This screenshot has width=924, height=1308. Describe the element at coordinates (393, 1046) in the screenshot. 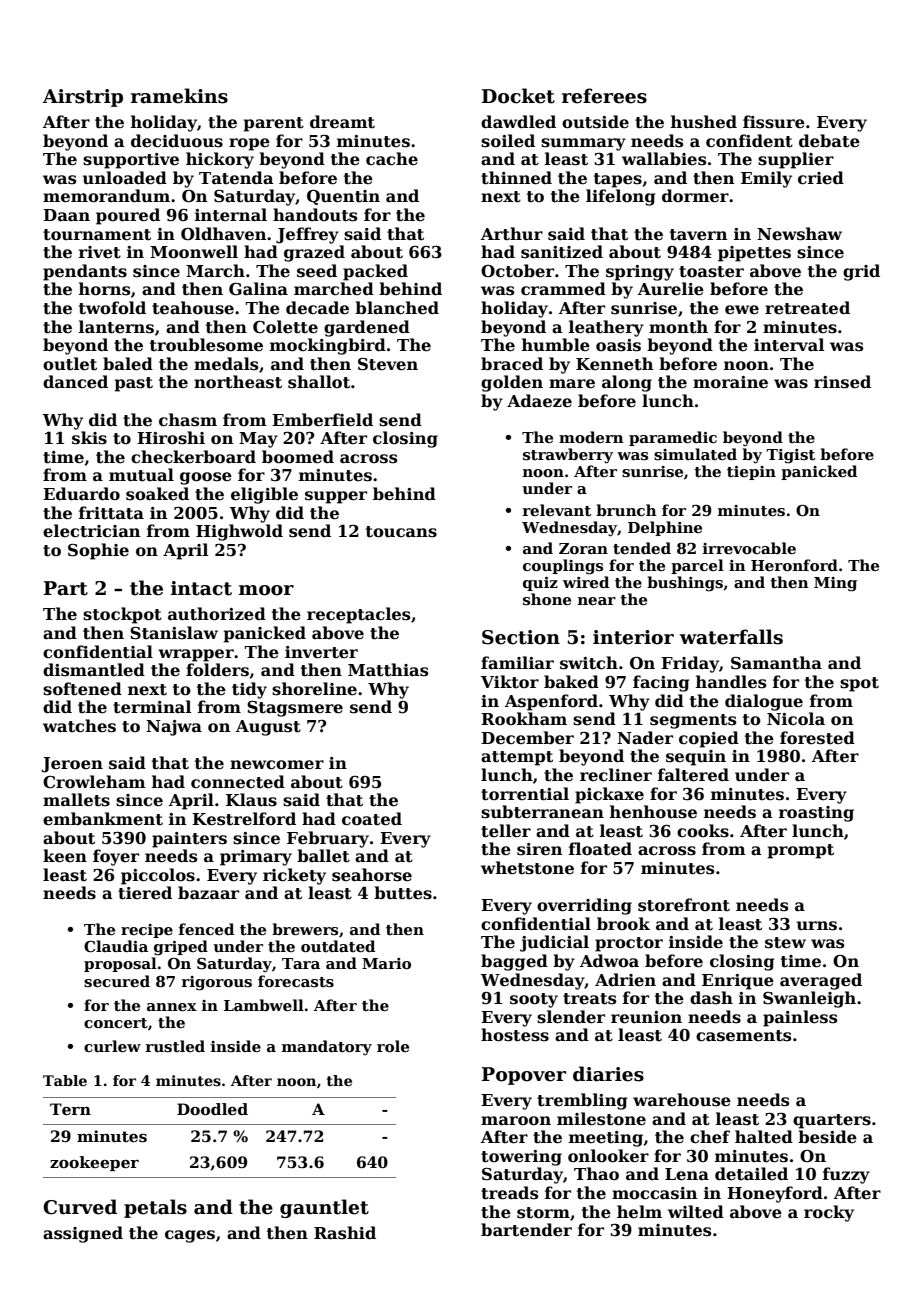

I see `role` at that location.
